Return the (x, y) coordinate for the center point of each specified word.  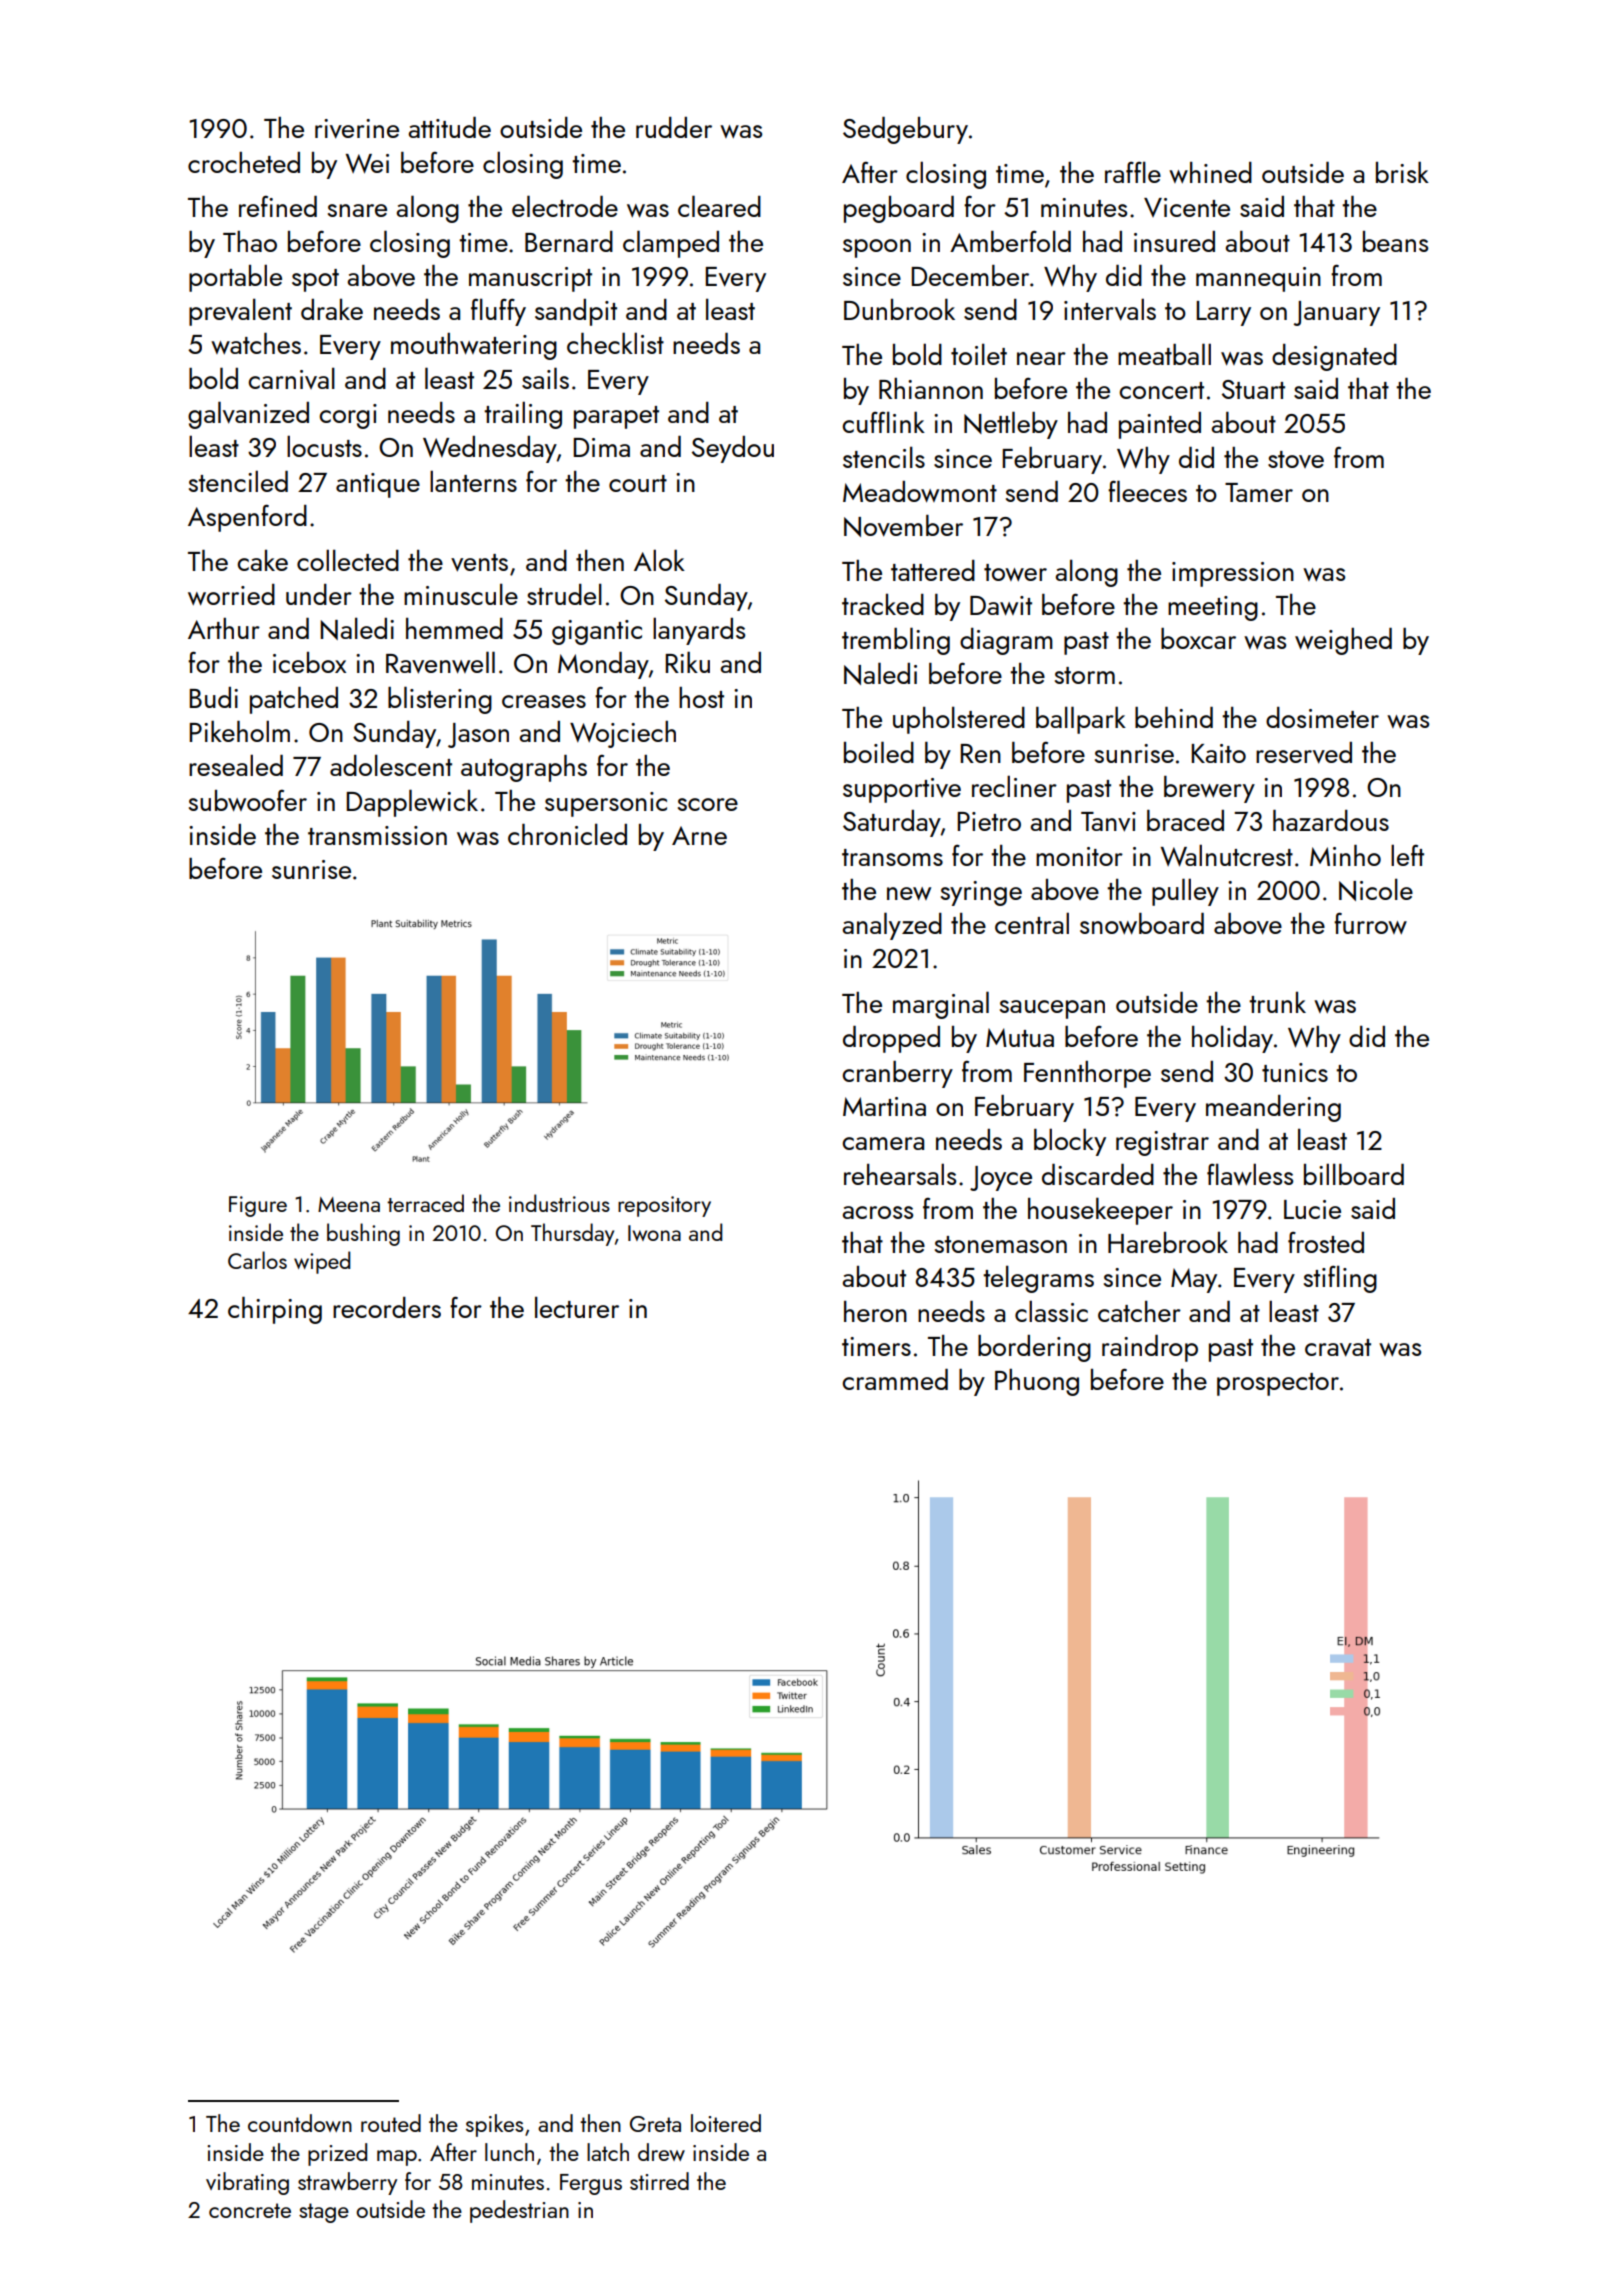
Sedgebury (905, 130)
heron (875, 1311)
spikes (494, 2125)
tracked (883, 604)
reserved (1304, 753)
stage (324, 2213)
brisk (1402, 172)
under (319, 594)
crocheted (244, 162)
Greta (655, 2124)
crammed (895, 1379)
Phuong (1037, 1382)
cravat (1338, 1348)
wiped (322, 1262)
